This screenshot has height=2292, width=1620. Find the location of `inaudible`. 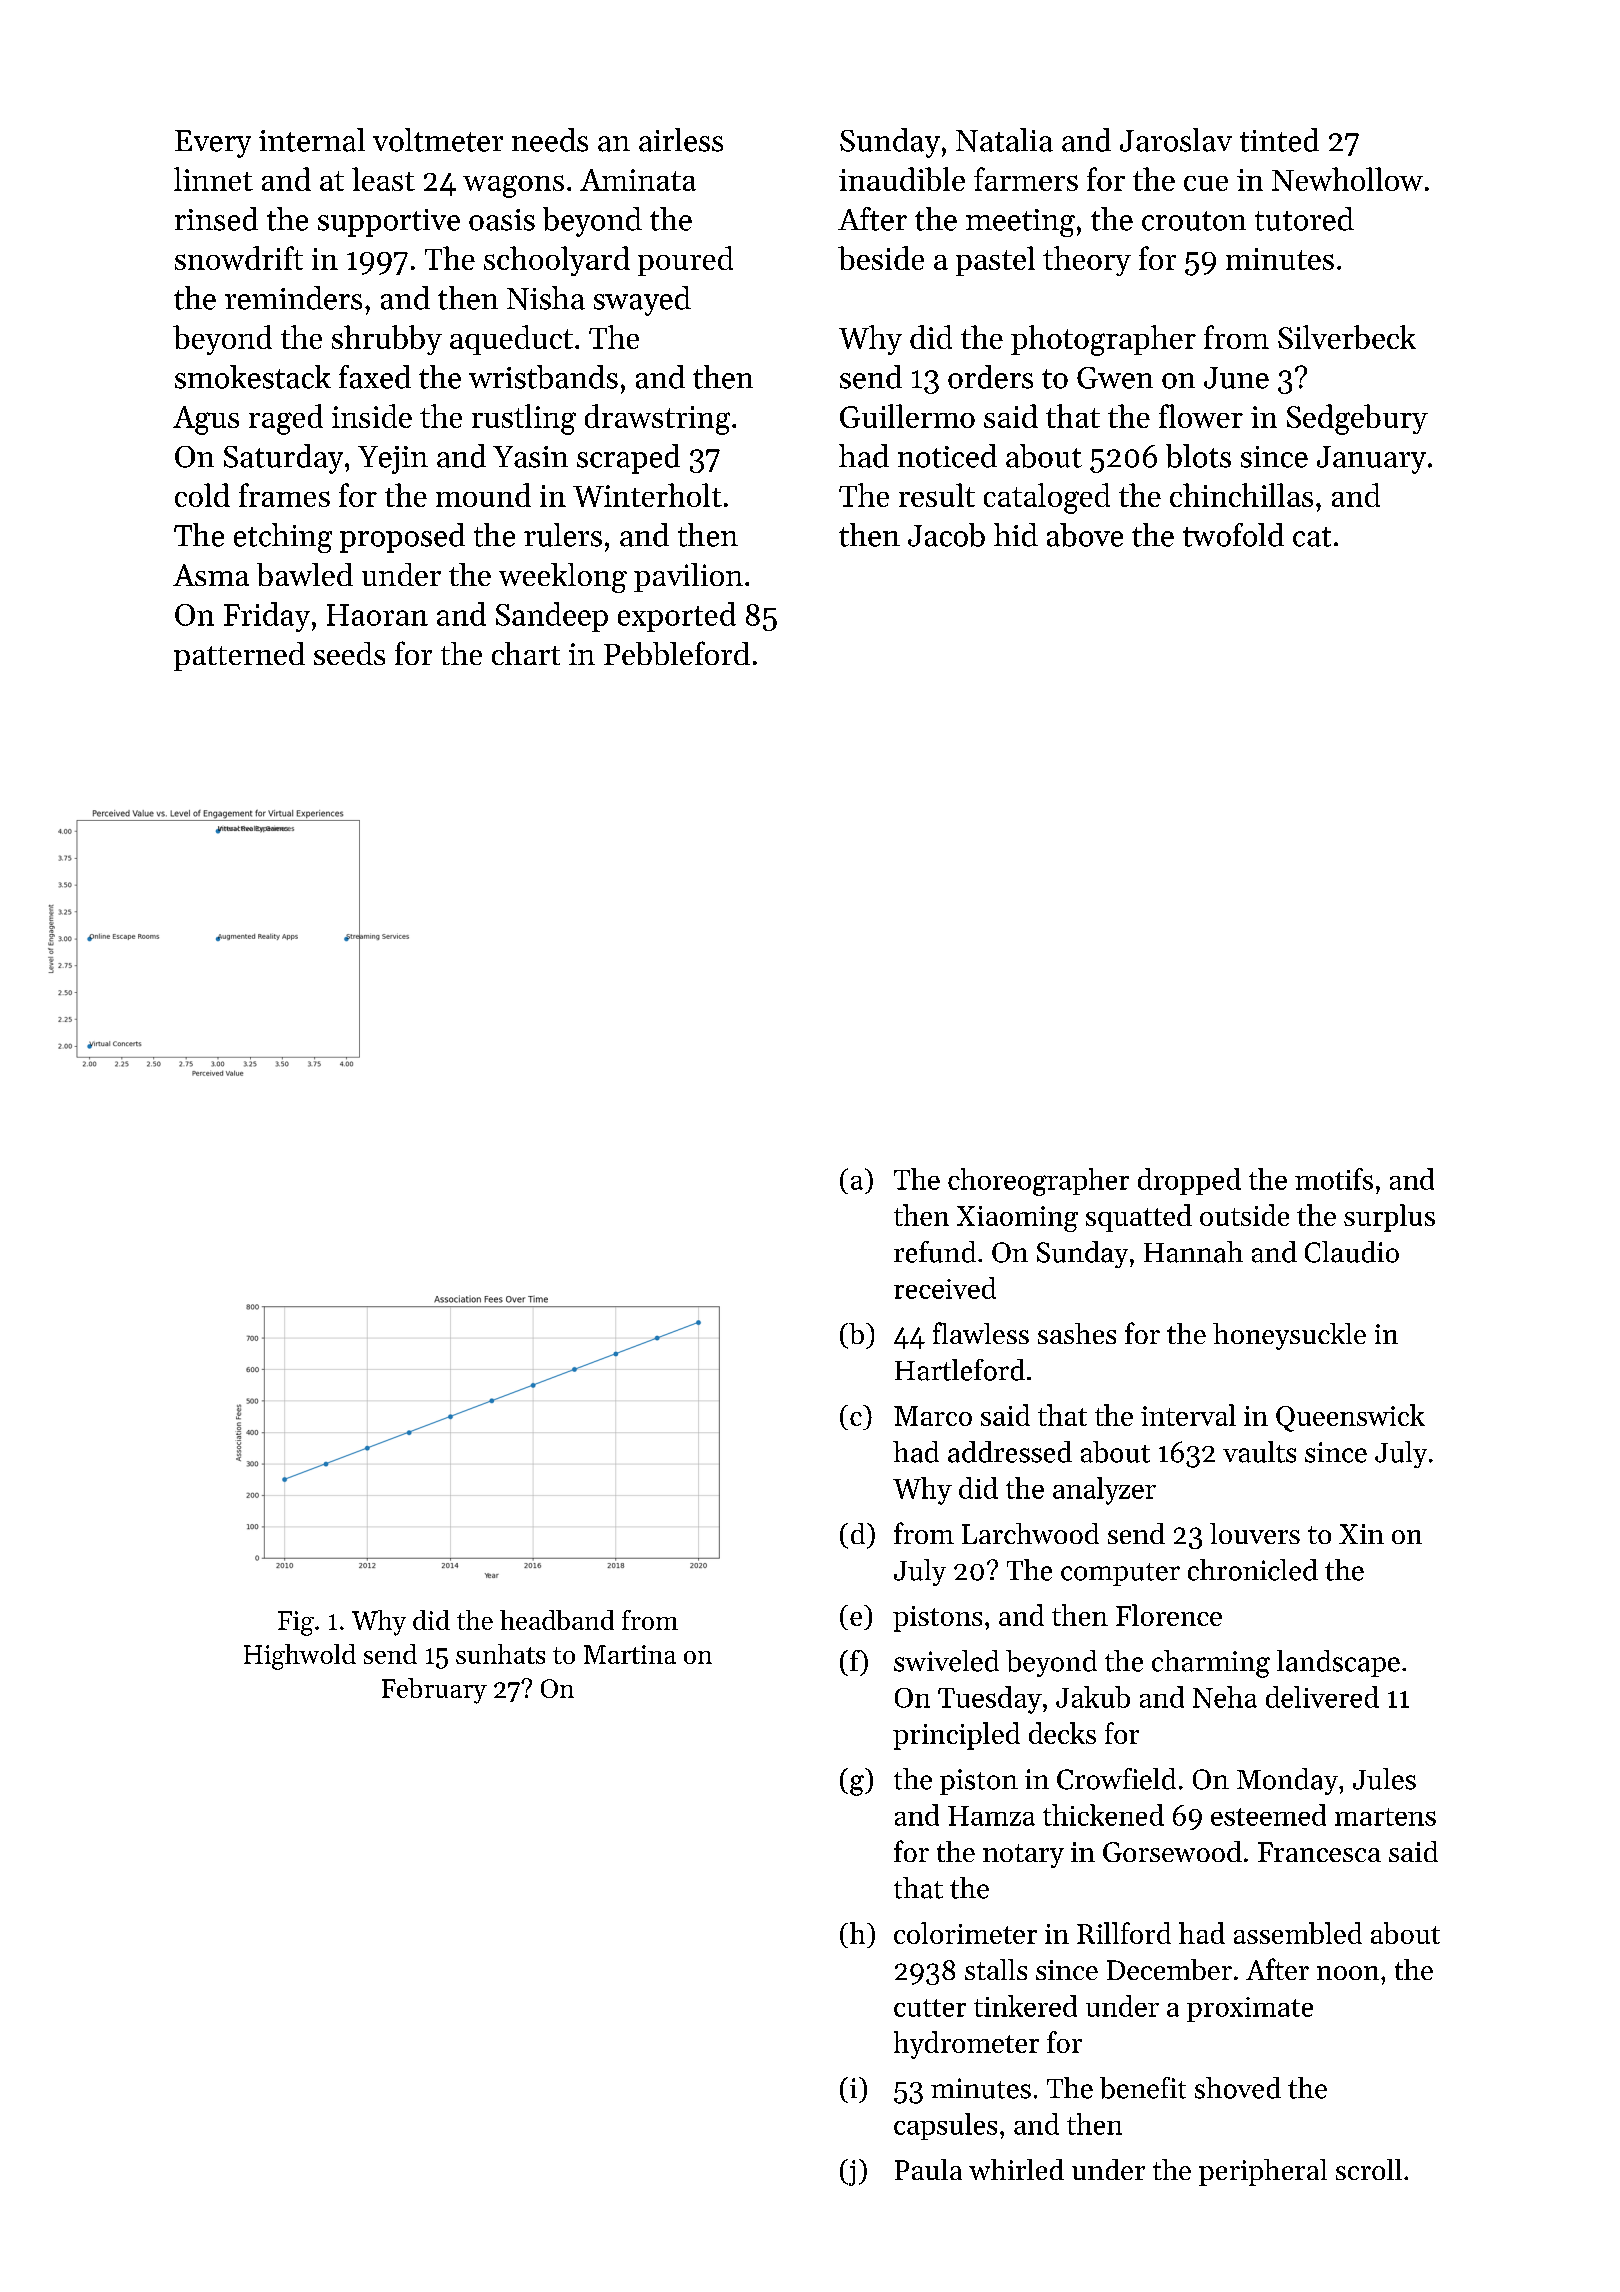

inaudible is located at coordinates (902, 179).
